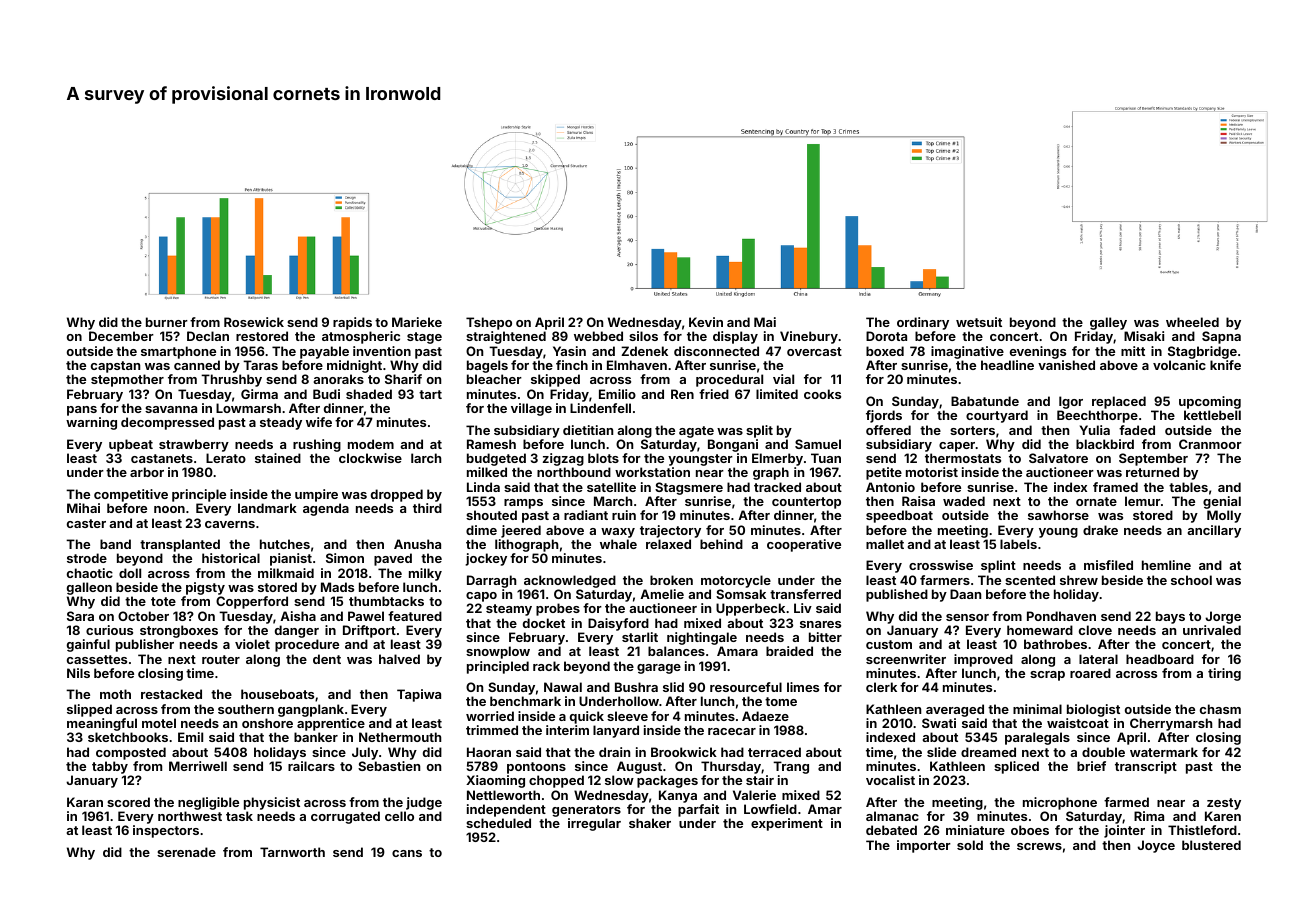 Image resolution: width=1308 pixels, height=924 pixels. What do you see at coordinates (254, 322) in the screenshot?
I see `Rosewick` at bounding box center [254, 322].
